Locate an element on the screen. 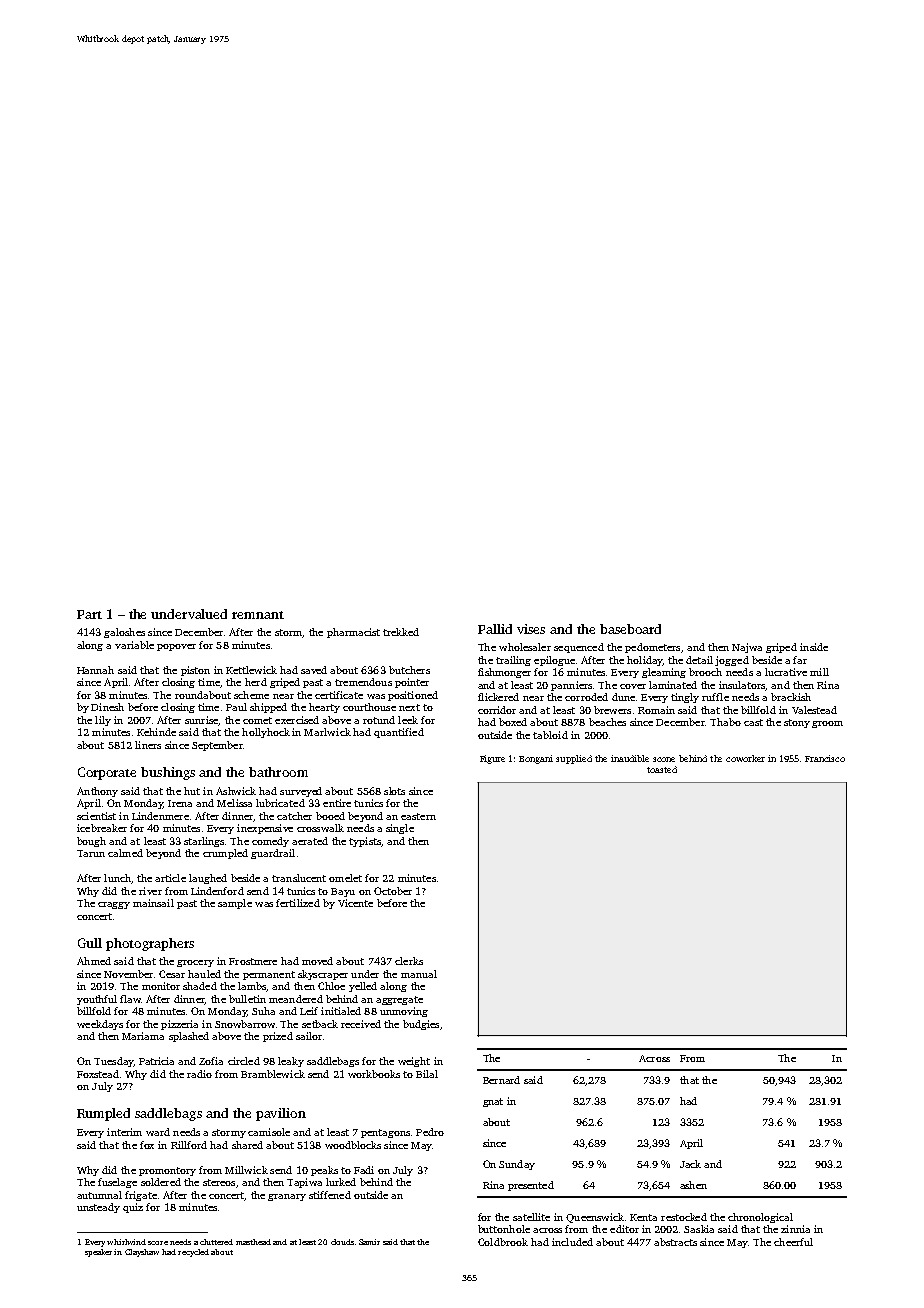 The height and width of the screenshot is (1308, 924). Pallid is located at coordinates (495, 629).
